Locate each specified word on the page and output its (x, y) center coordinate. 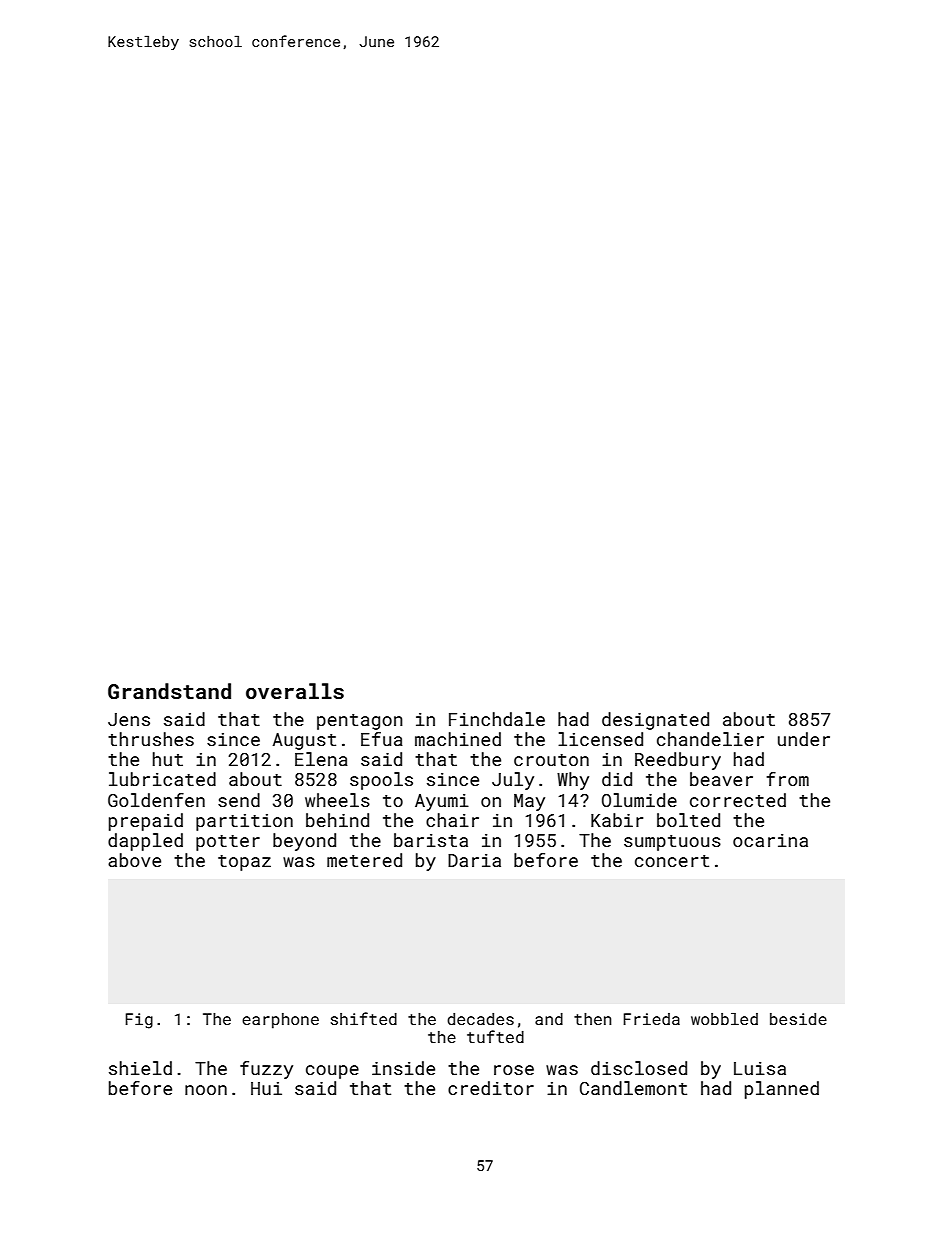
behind (337, 820)
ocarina (770, 840)
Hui (266, 1088)
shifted (364, 1018)
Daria (474, 860)
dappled (145, 842)
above (134, 860)
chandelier (710, 739)
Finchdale (497, 719)
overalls (295, 691)
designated (655, 721)
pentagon (360, 722)
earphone (280, 1021)
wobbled (724, 1019)
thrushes (151, 739)
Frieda (651, 1019)
